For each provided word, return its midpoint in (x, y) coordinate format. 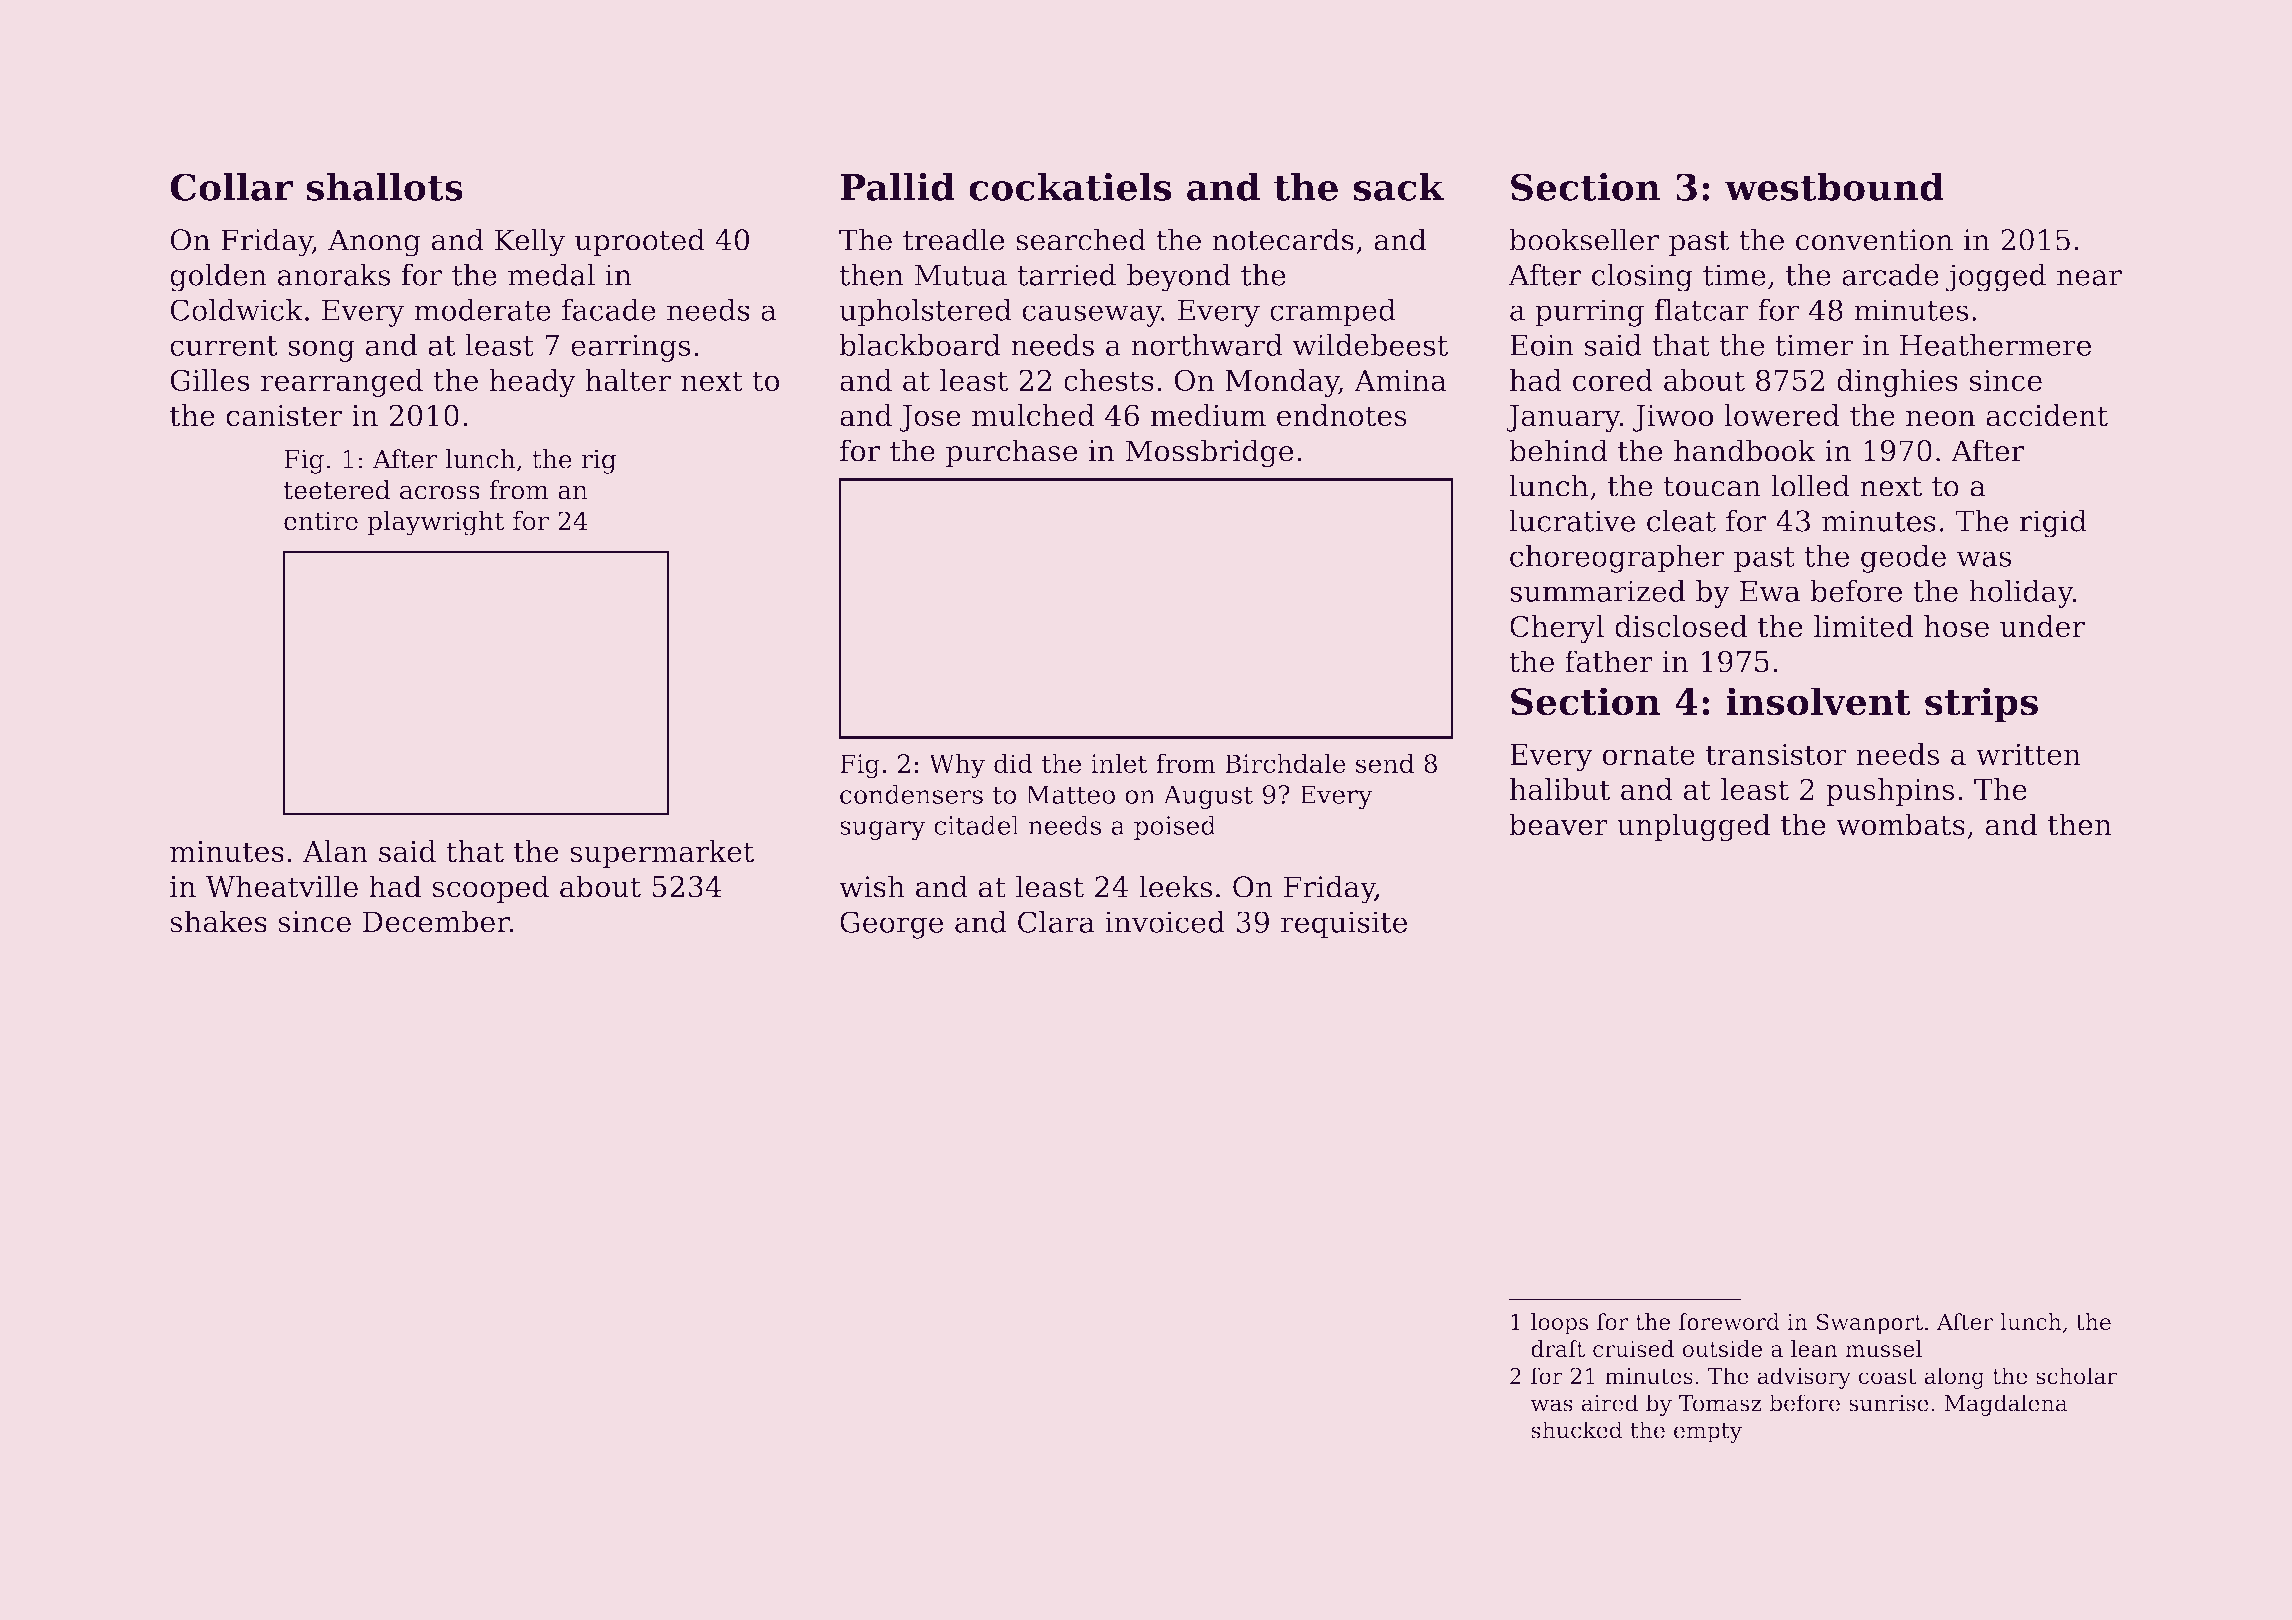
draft (1558, 1348)
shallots (384, 187)
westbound (1834, 187)
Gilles (210, 380)
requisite (1344, 925)
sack (1399, 187)
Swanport (1870, 1324)
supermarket (662, 854)
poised (1175, 827)
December (436, 921)
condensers (911, 794)
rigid (2053, 523)
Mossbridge (1209, 453)
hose (1956, 626)
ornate (1649, 755)
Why (957, 766)
